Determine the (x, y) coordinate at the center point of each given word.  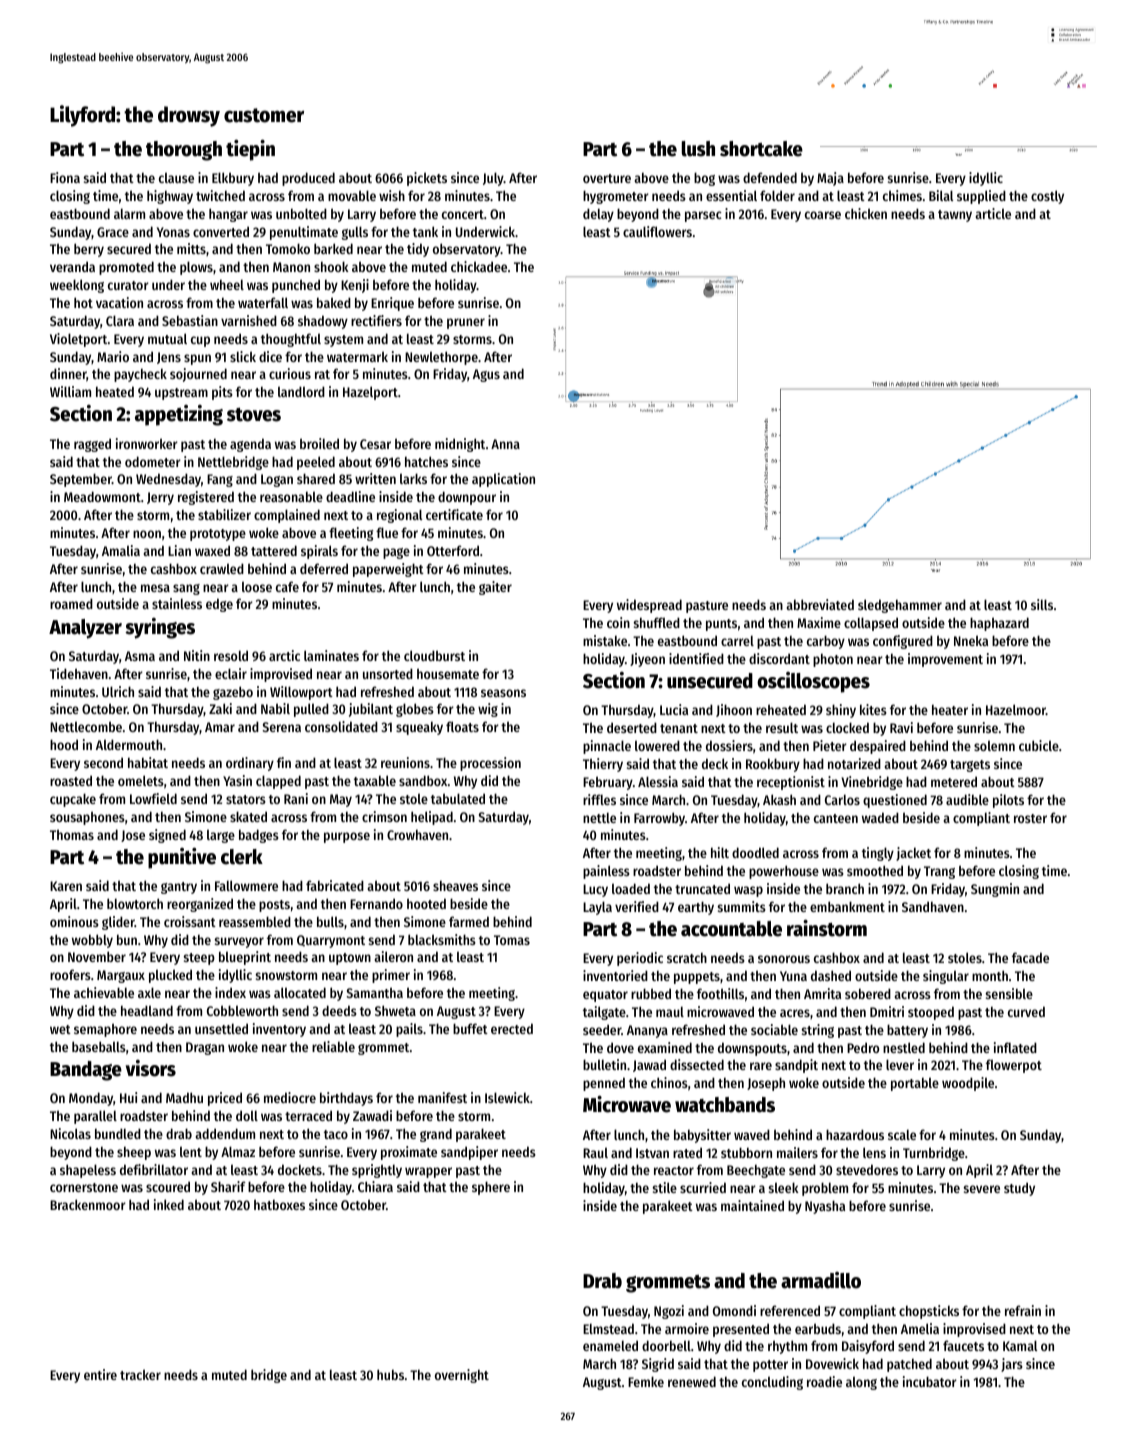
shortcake (761, 149)
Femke (646, 1381)
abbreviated (820, 604)
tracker (140, 1374)
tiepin (250, 150)
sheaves (455, 886)
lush (698, 149)
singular (946, 977)
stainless (177, 603)
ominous (74, 921)
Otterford (453, 550)
